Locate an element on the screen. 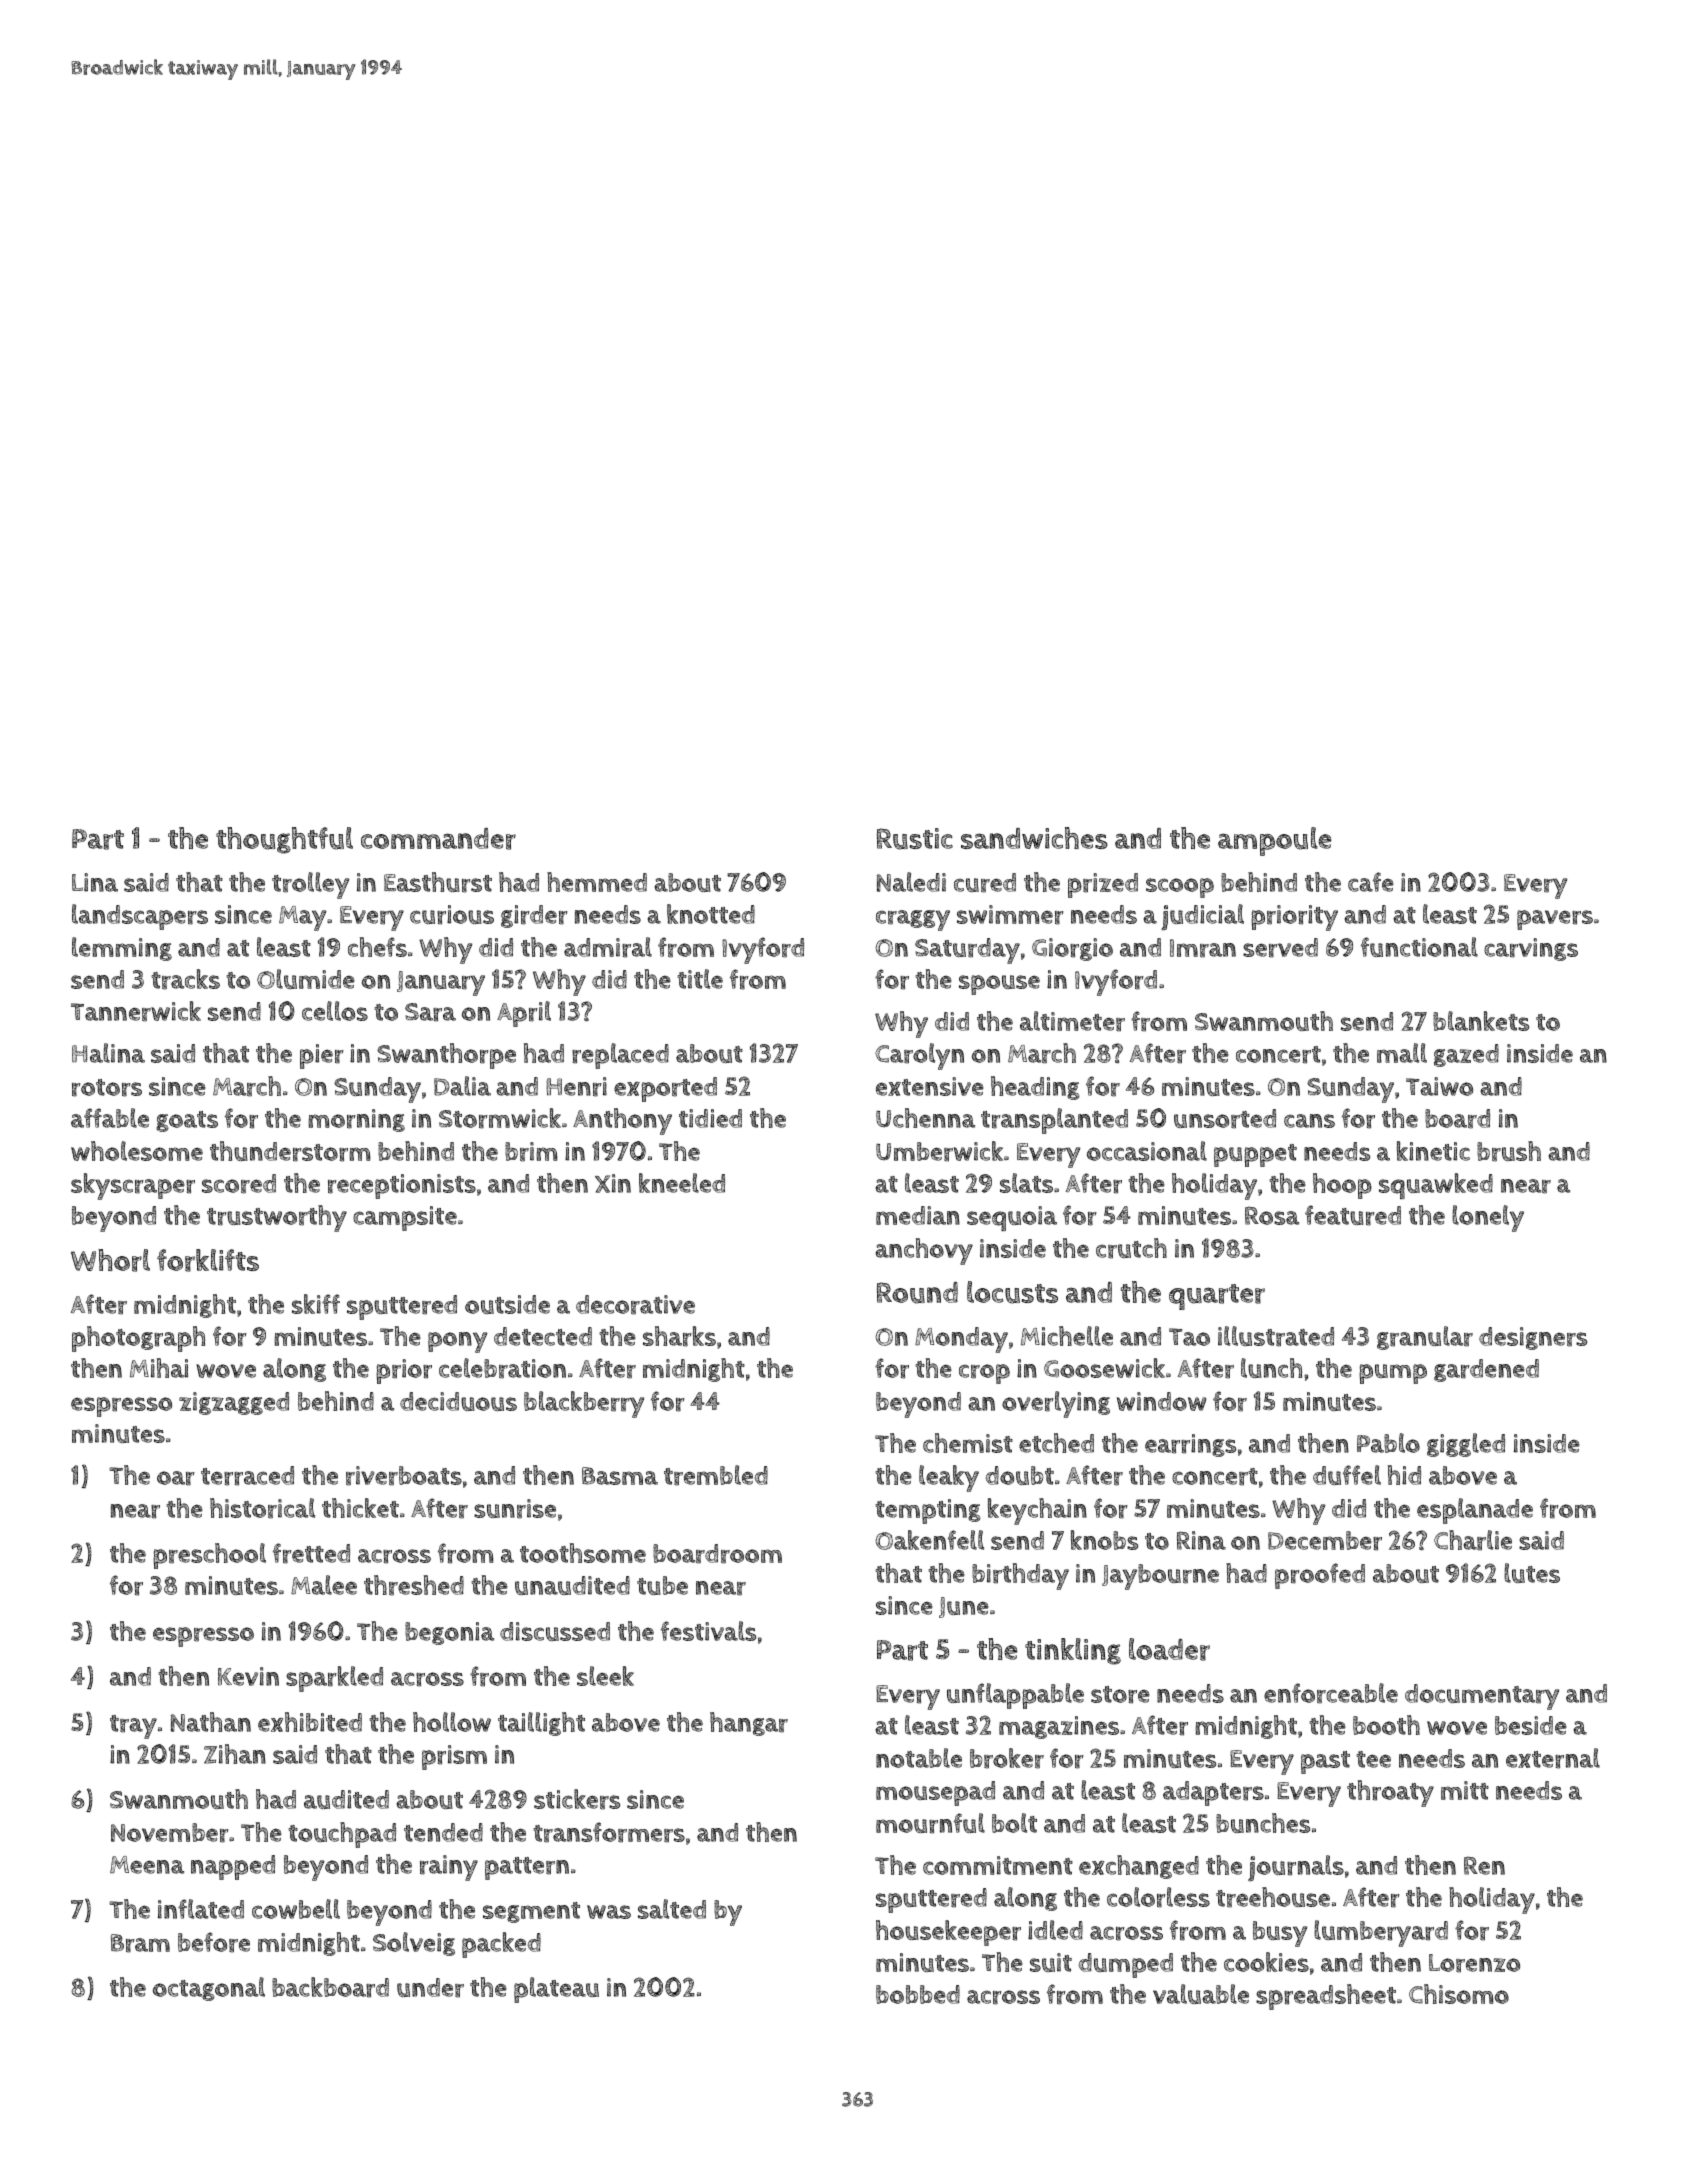  Monday is located at coordinates (961, 1340).
